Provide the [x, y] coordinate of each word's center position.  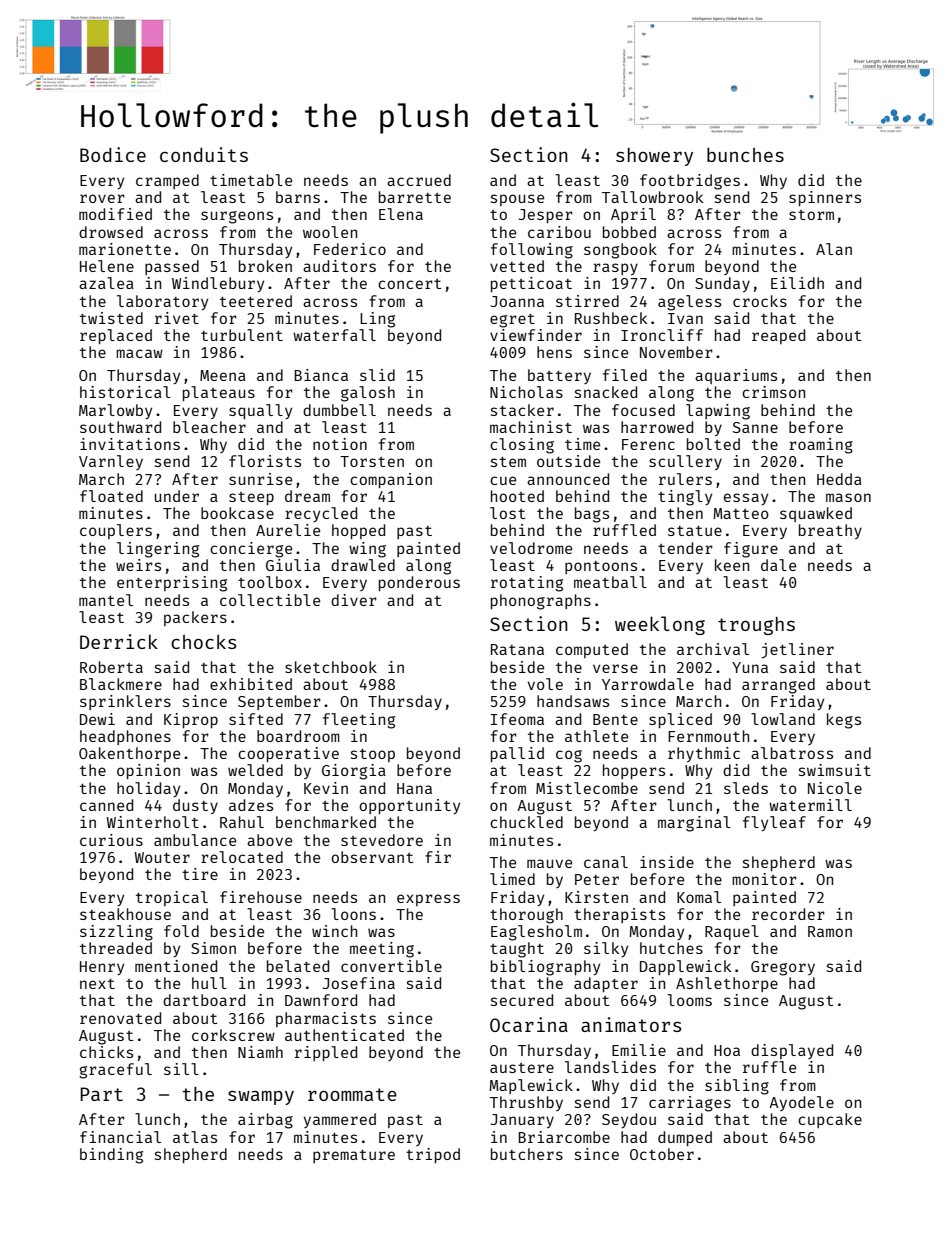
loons [353, 914]
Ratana [517, 649]
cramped [167, 181]
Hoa [727, 1050]
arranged [778, 686]
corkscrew [233, 1035]
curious [111, 840]
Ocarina [529, 1024]
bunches [745, 155]
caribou [559, 232]
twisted [111, 318]
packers [195, 618]
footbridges [690, 182]
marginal [694, 824]
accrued [419, 180]
